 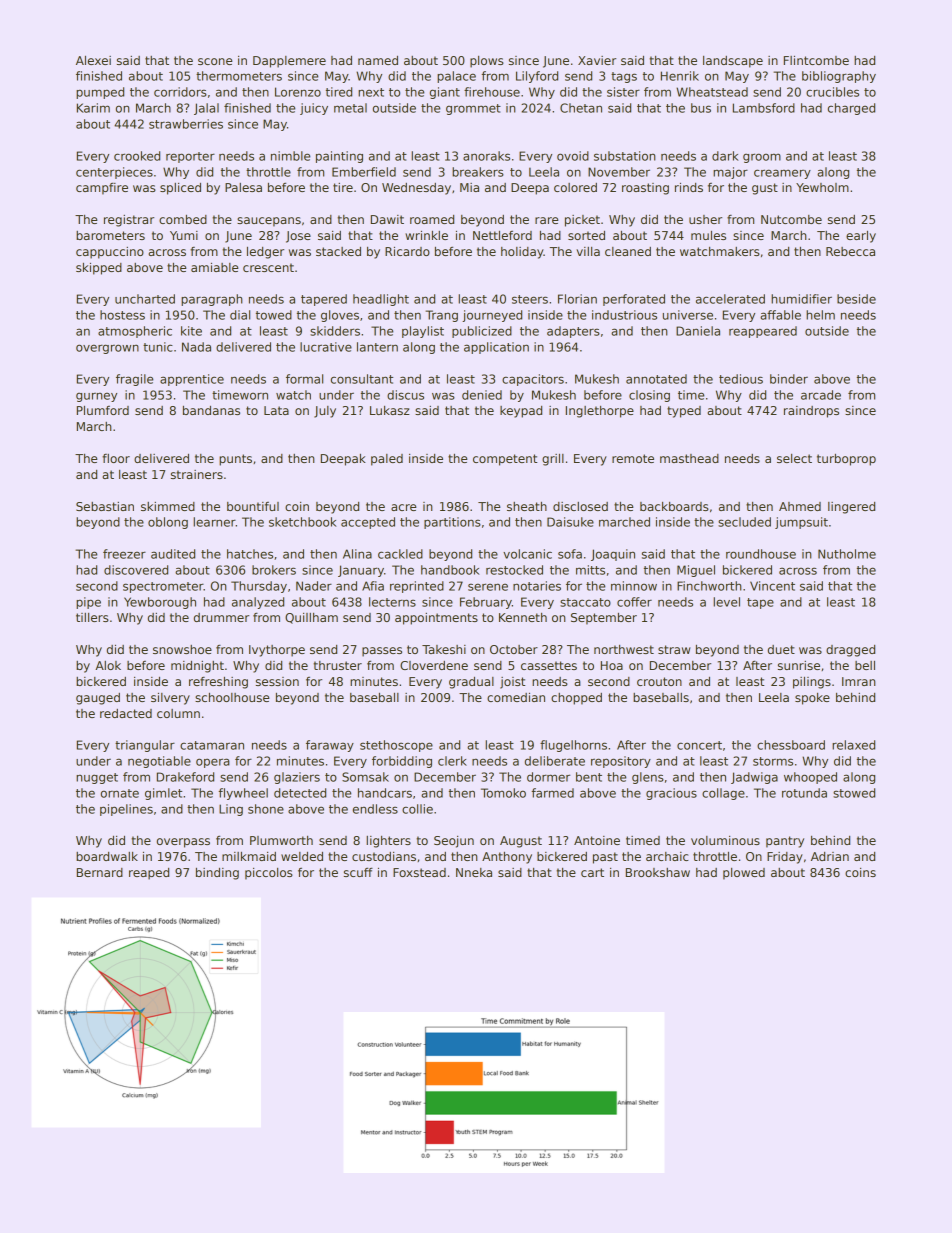 I want to click on Bernard, so click(x=100, y=872).
